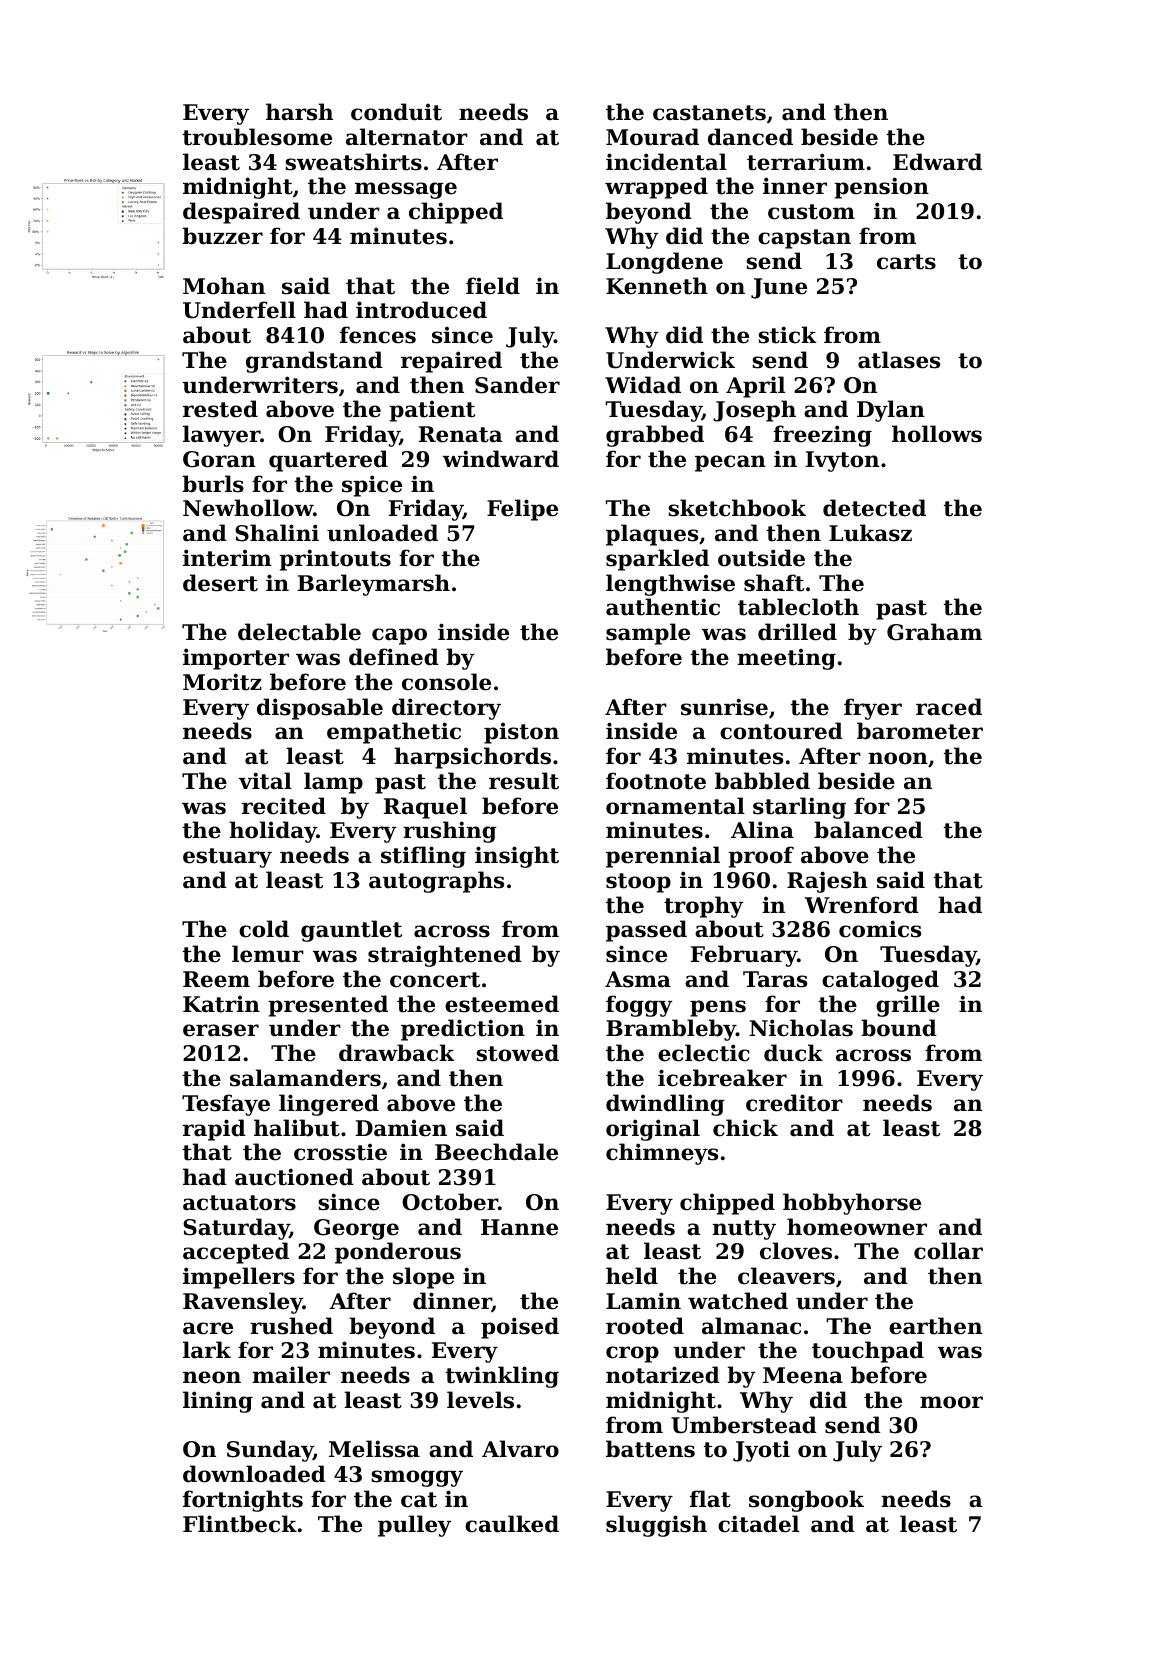 The width and height of the screenshot is (1165, 1654). What do you see at coordinates (254, 1474) in the screenshot?
I see `downloaded` at bounding box center [254, 1474].
